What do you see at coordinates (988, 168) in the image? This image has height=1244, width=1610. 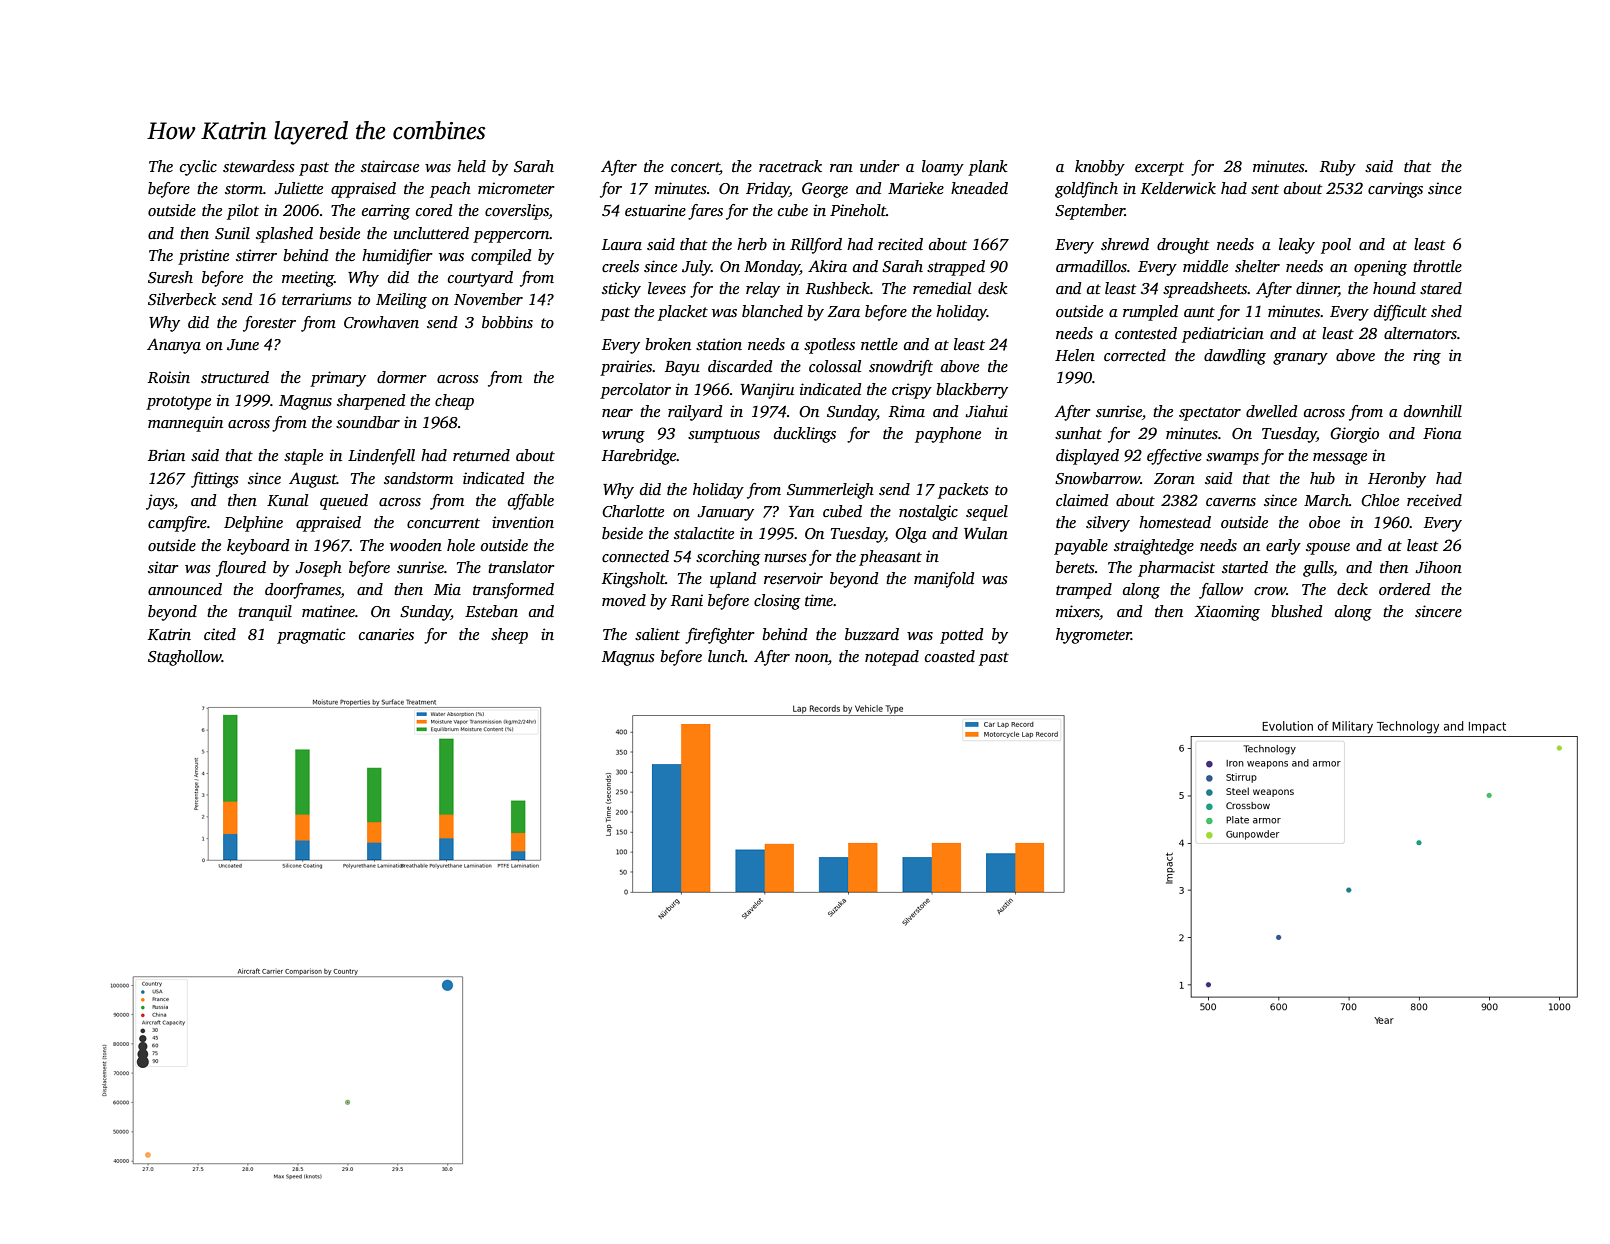 I see `plank` at bounding box center [988, 168].
